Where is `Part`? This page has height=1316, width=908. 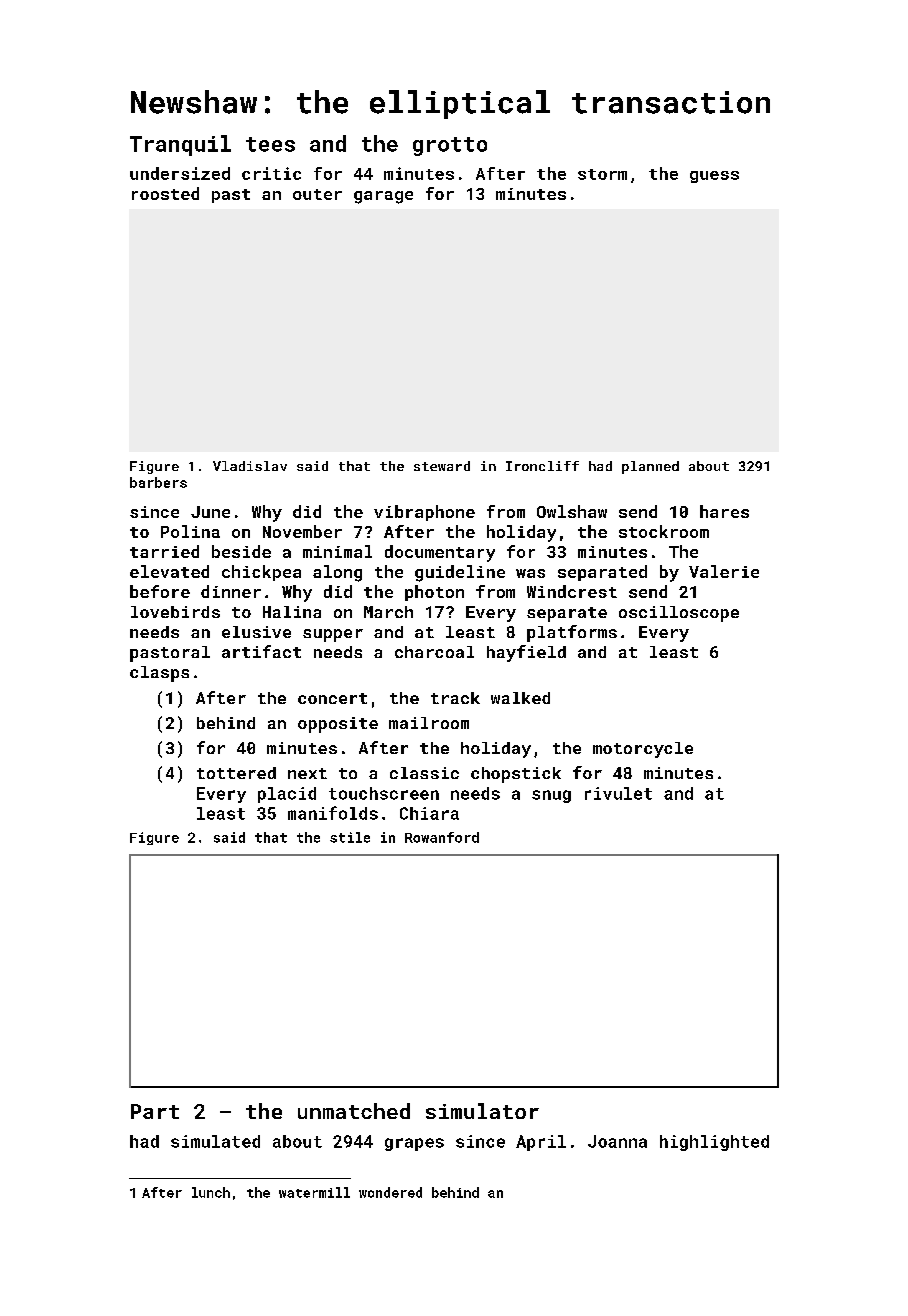 Part is located at coordinates (155, 1111).
